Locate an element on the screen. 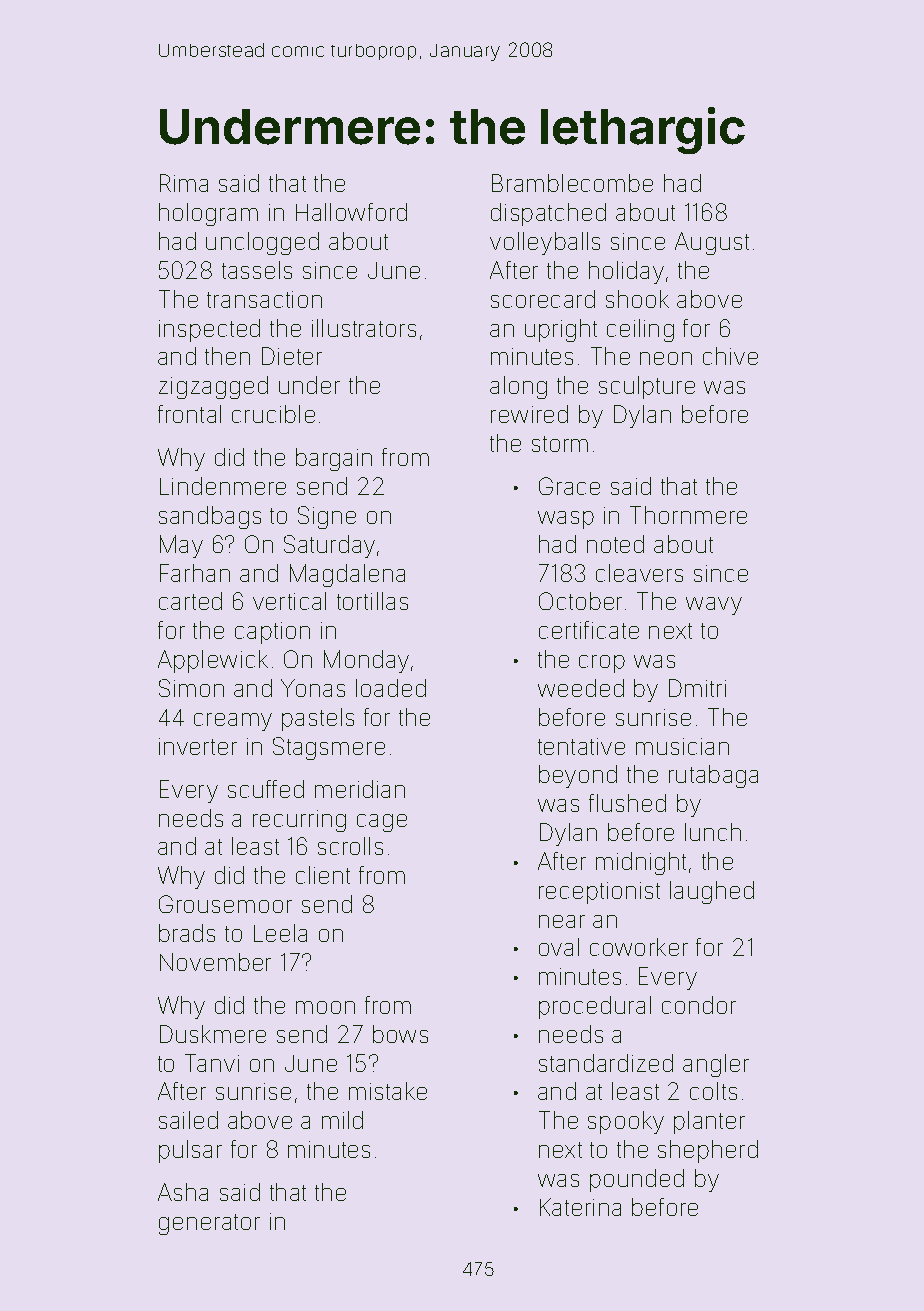 The width and height of the screenshot is (924, 1311). Bramblecombe is located at coordinates (572, 183).
